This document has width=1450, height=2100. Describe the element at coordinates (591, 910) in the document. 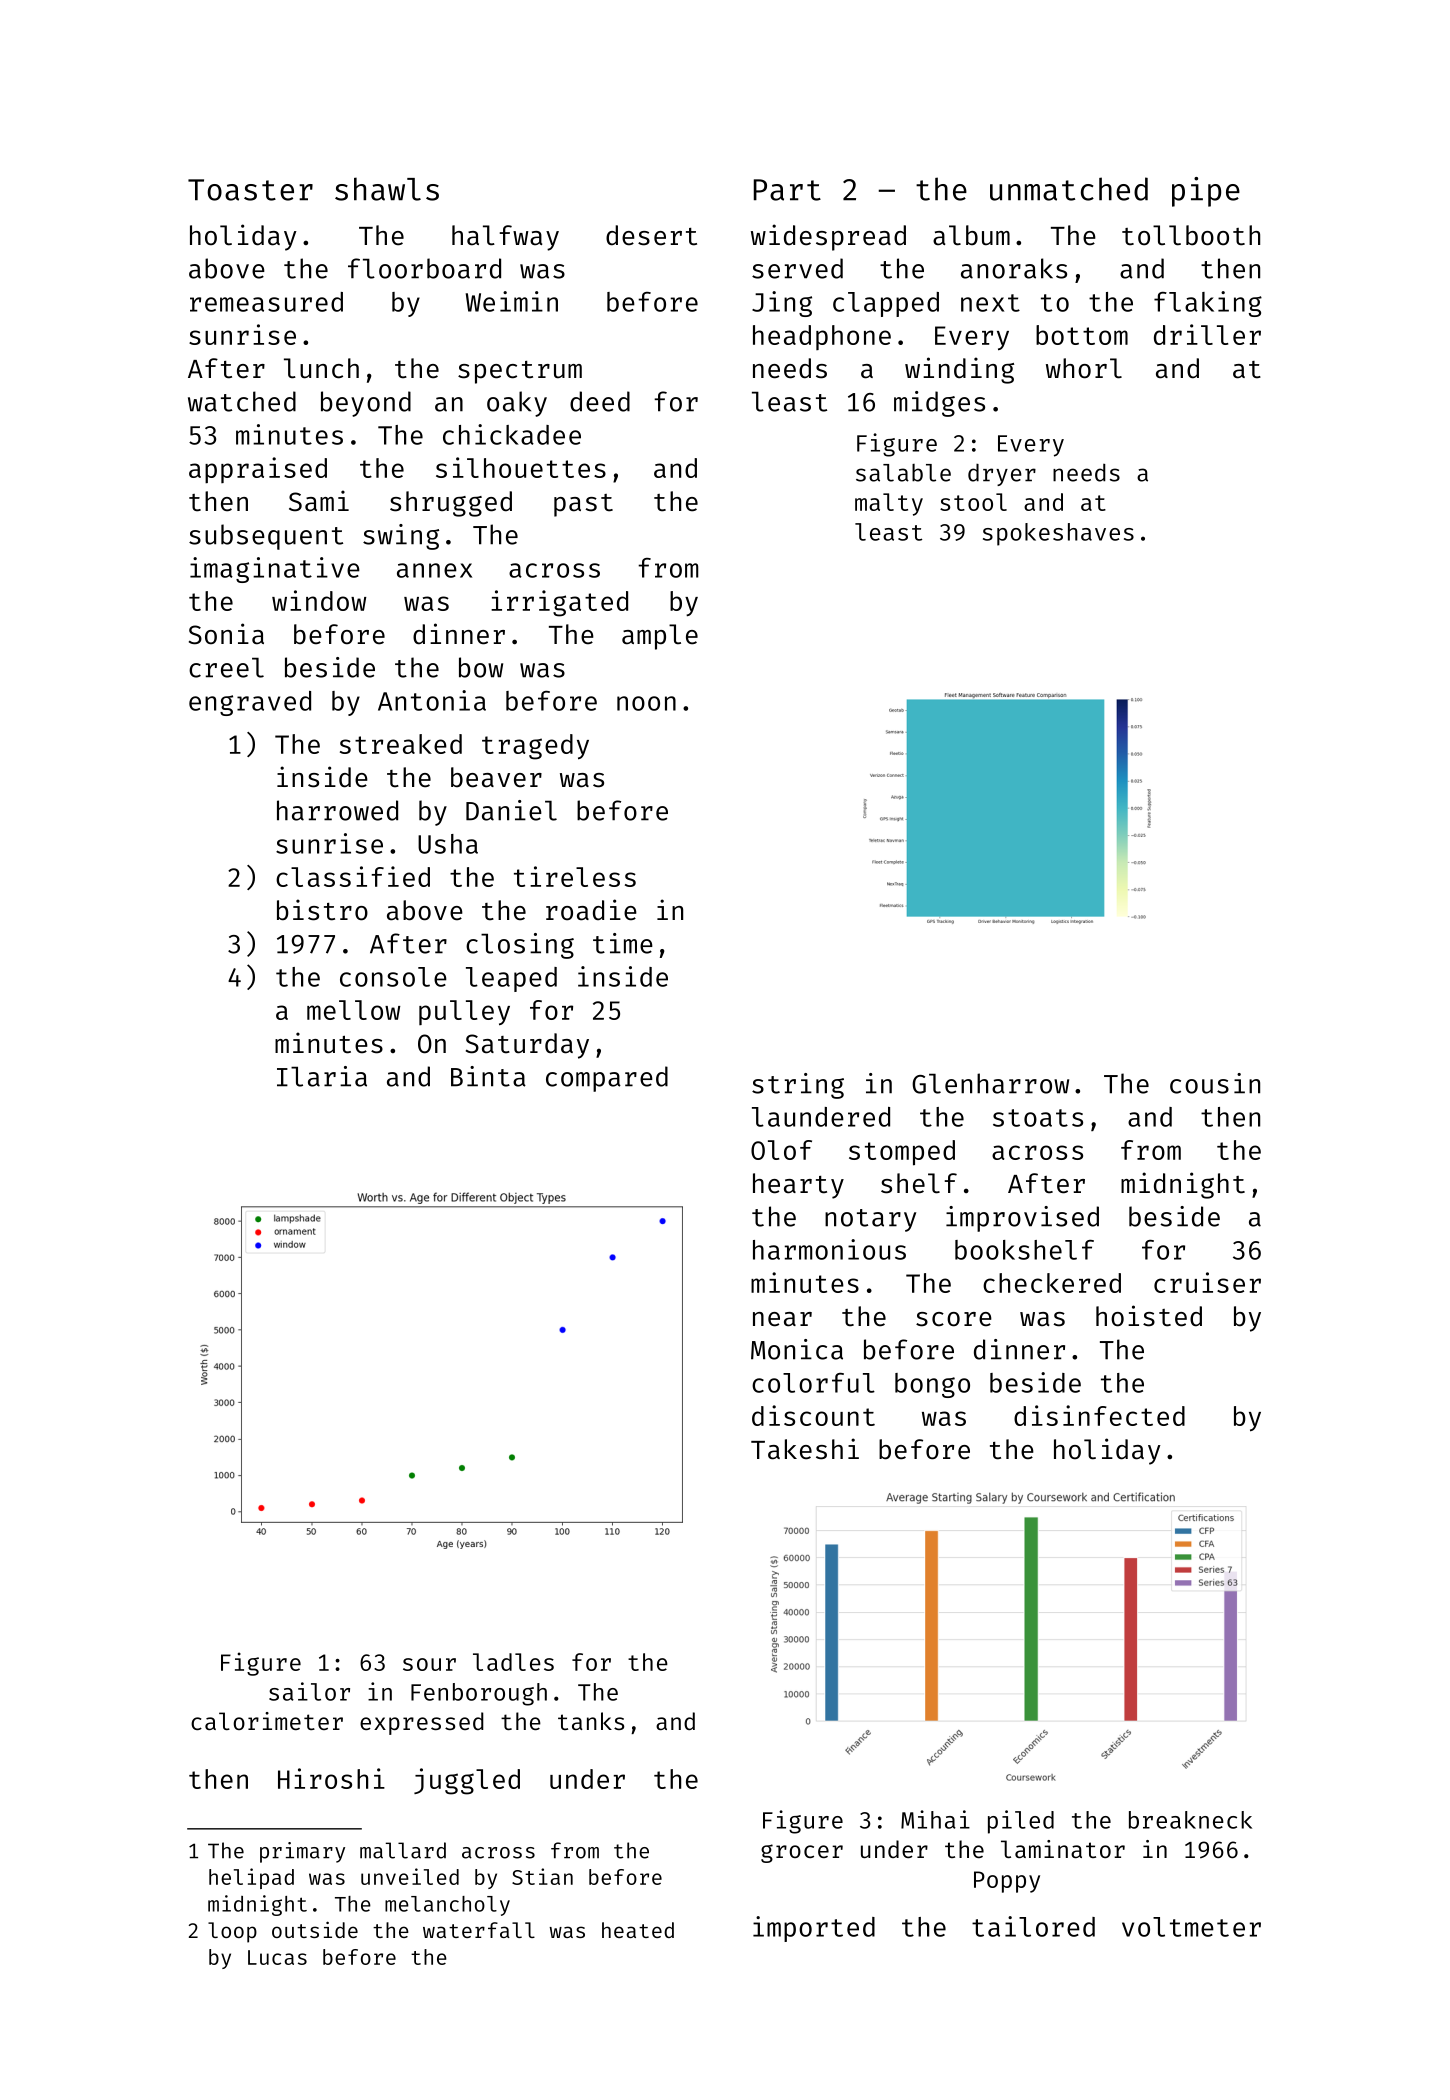

I see `roadie` at that location.
